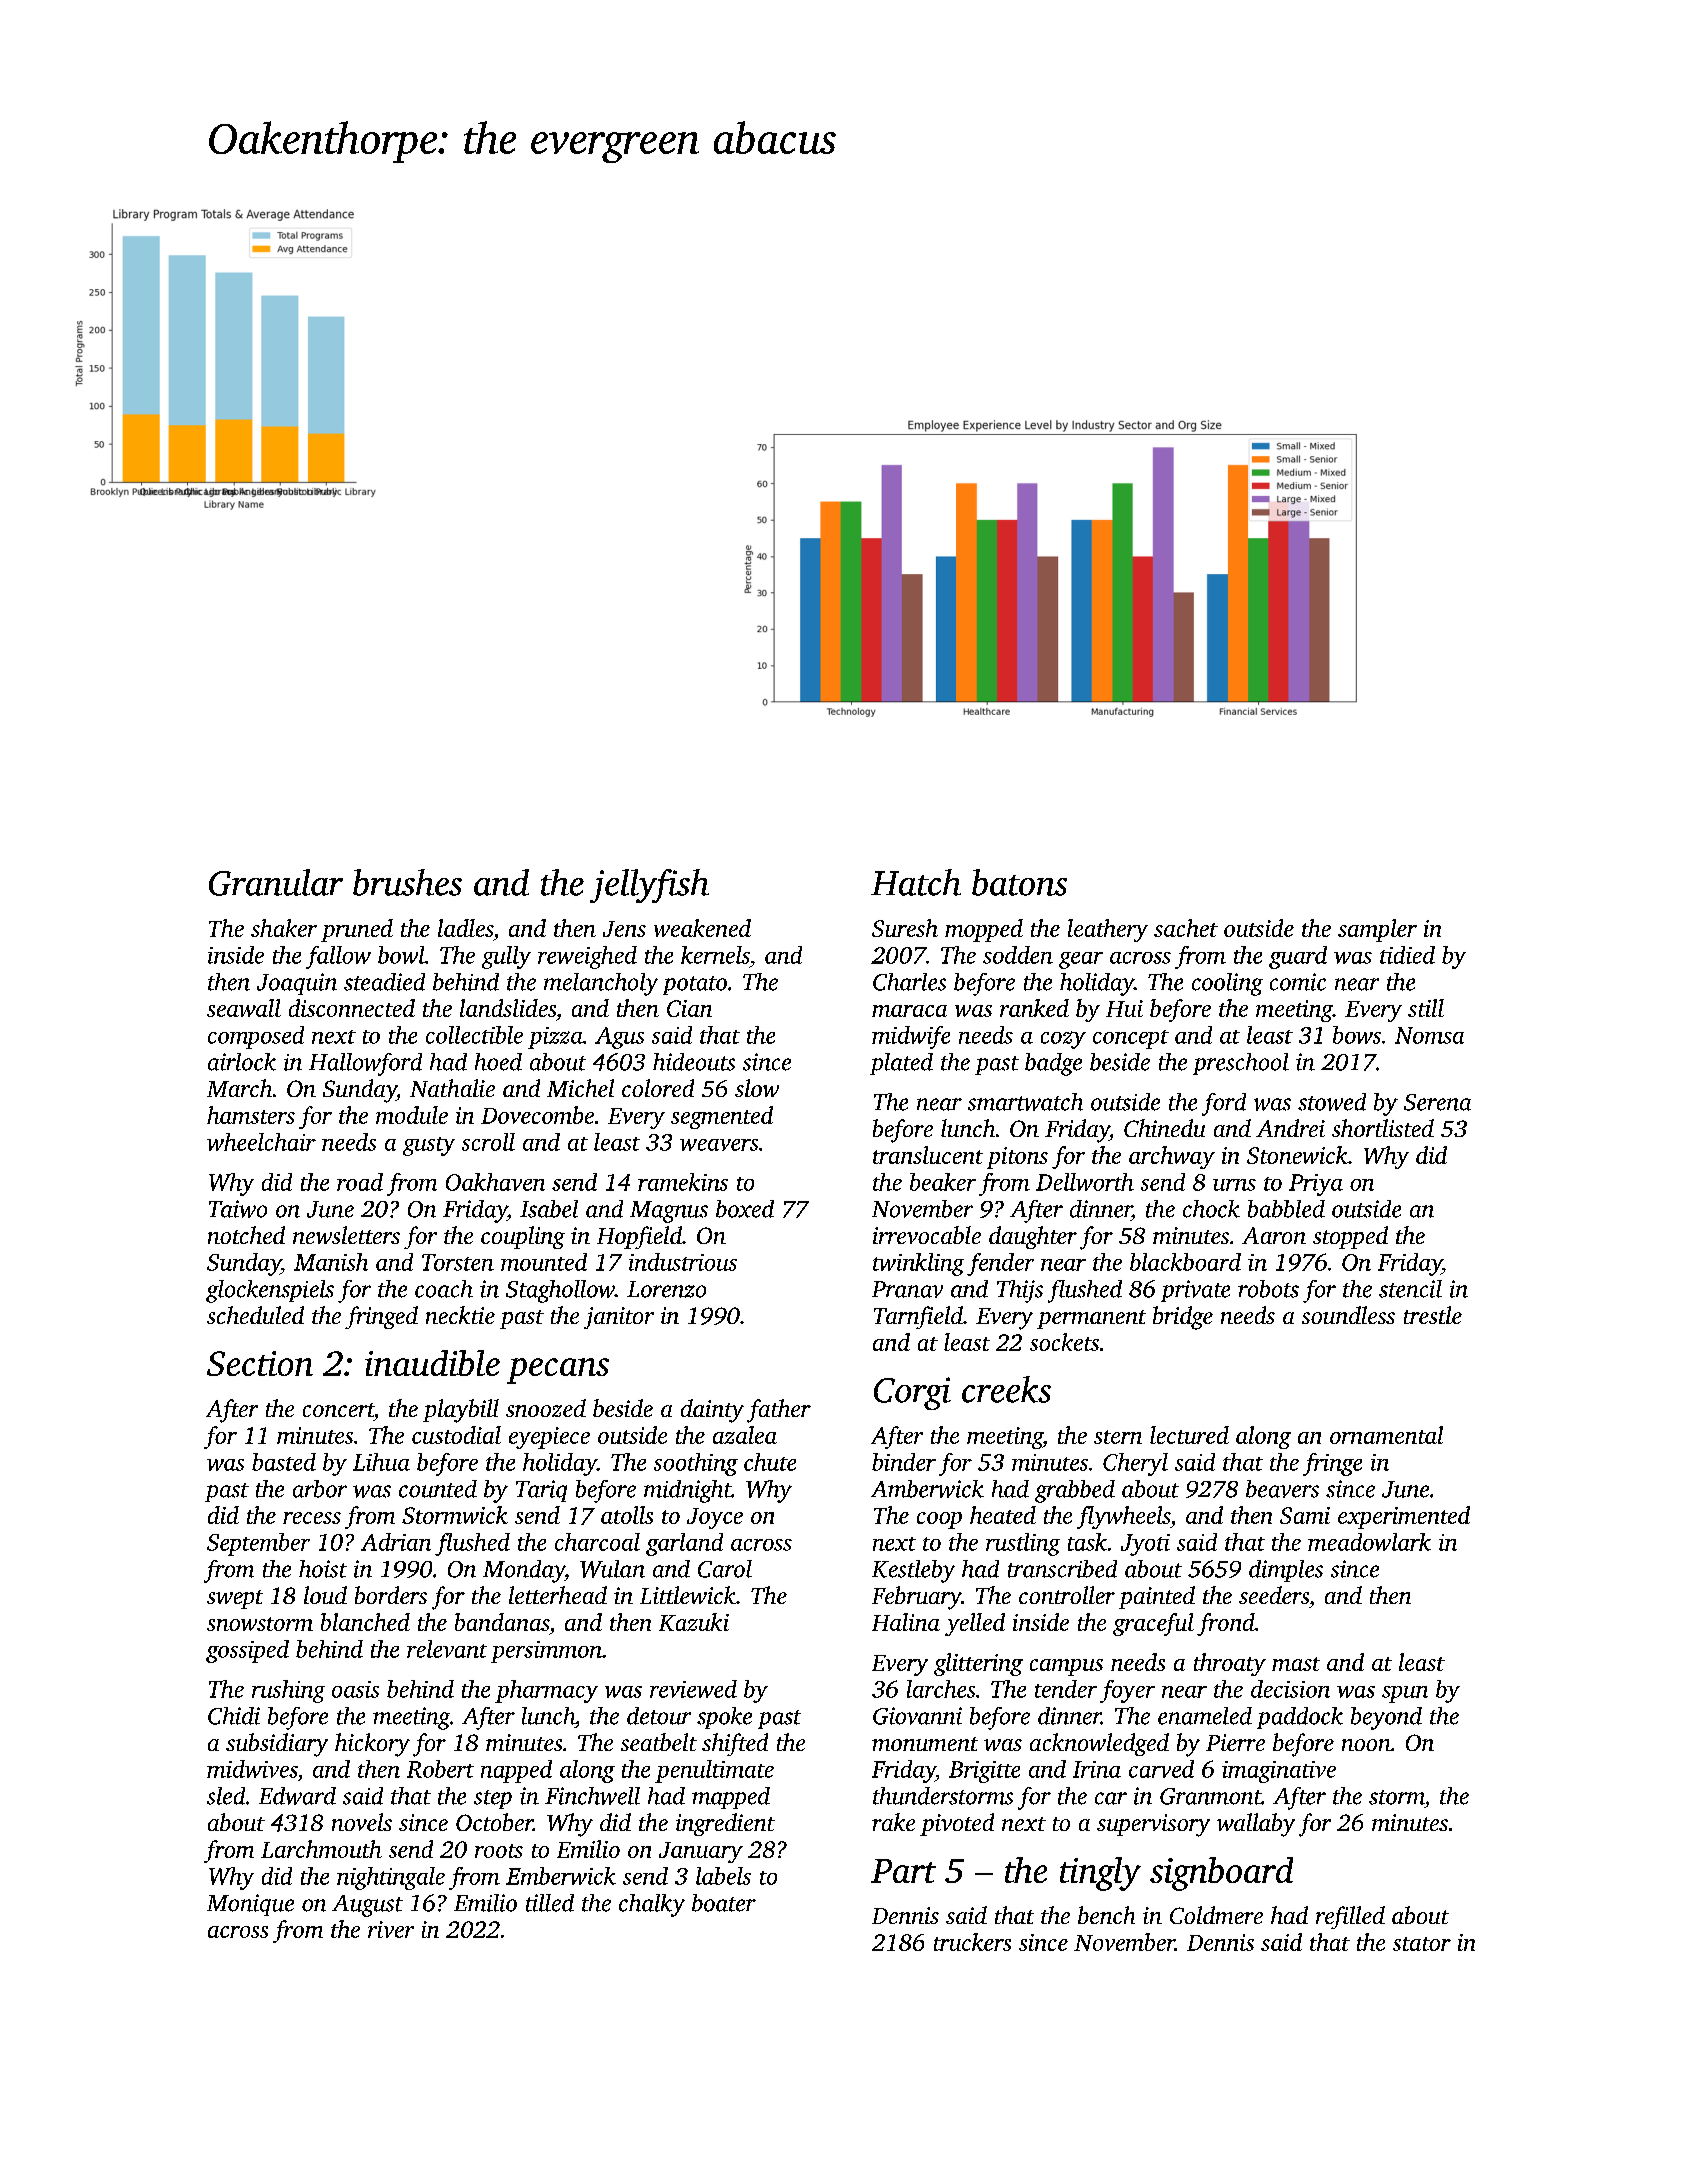 This screenshot has width=1683, height=2178. Describe the element at coordinates (391, 1929) in the screenshot. I see `river` at that location.
